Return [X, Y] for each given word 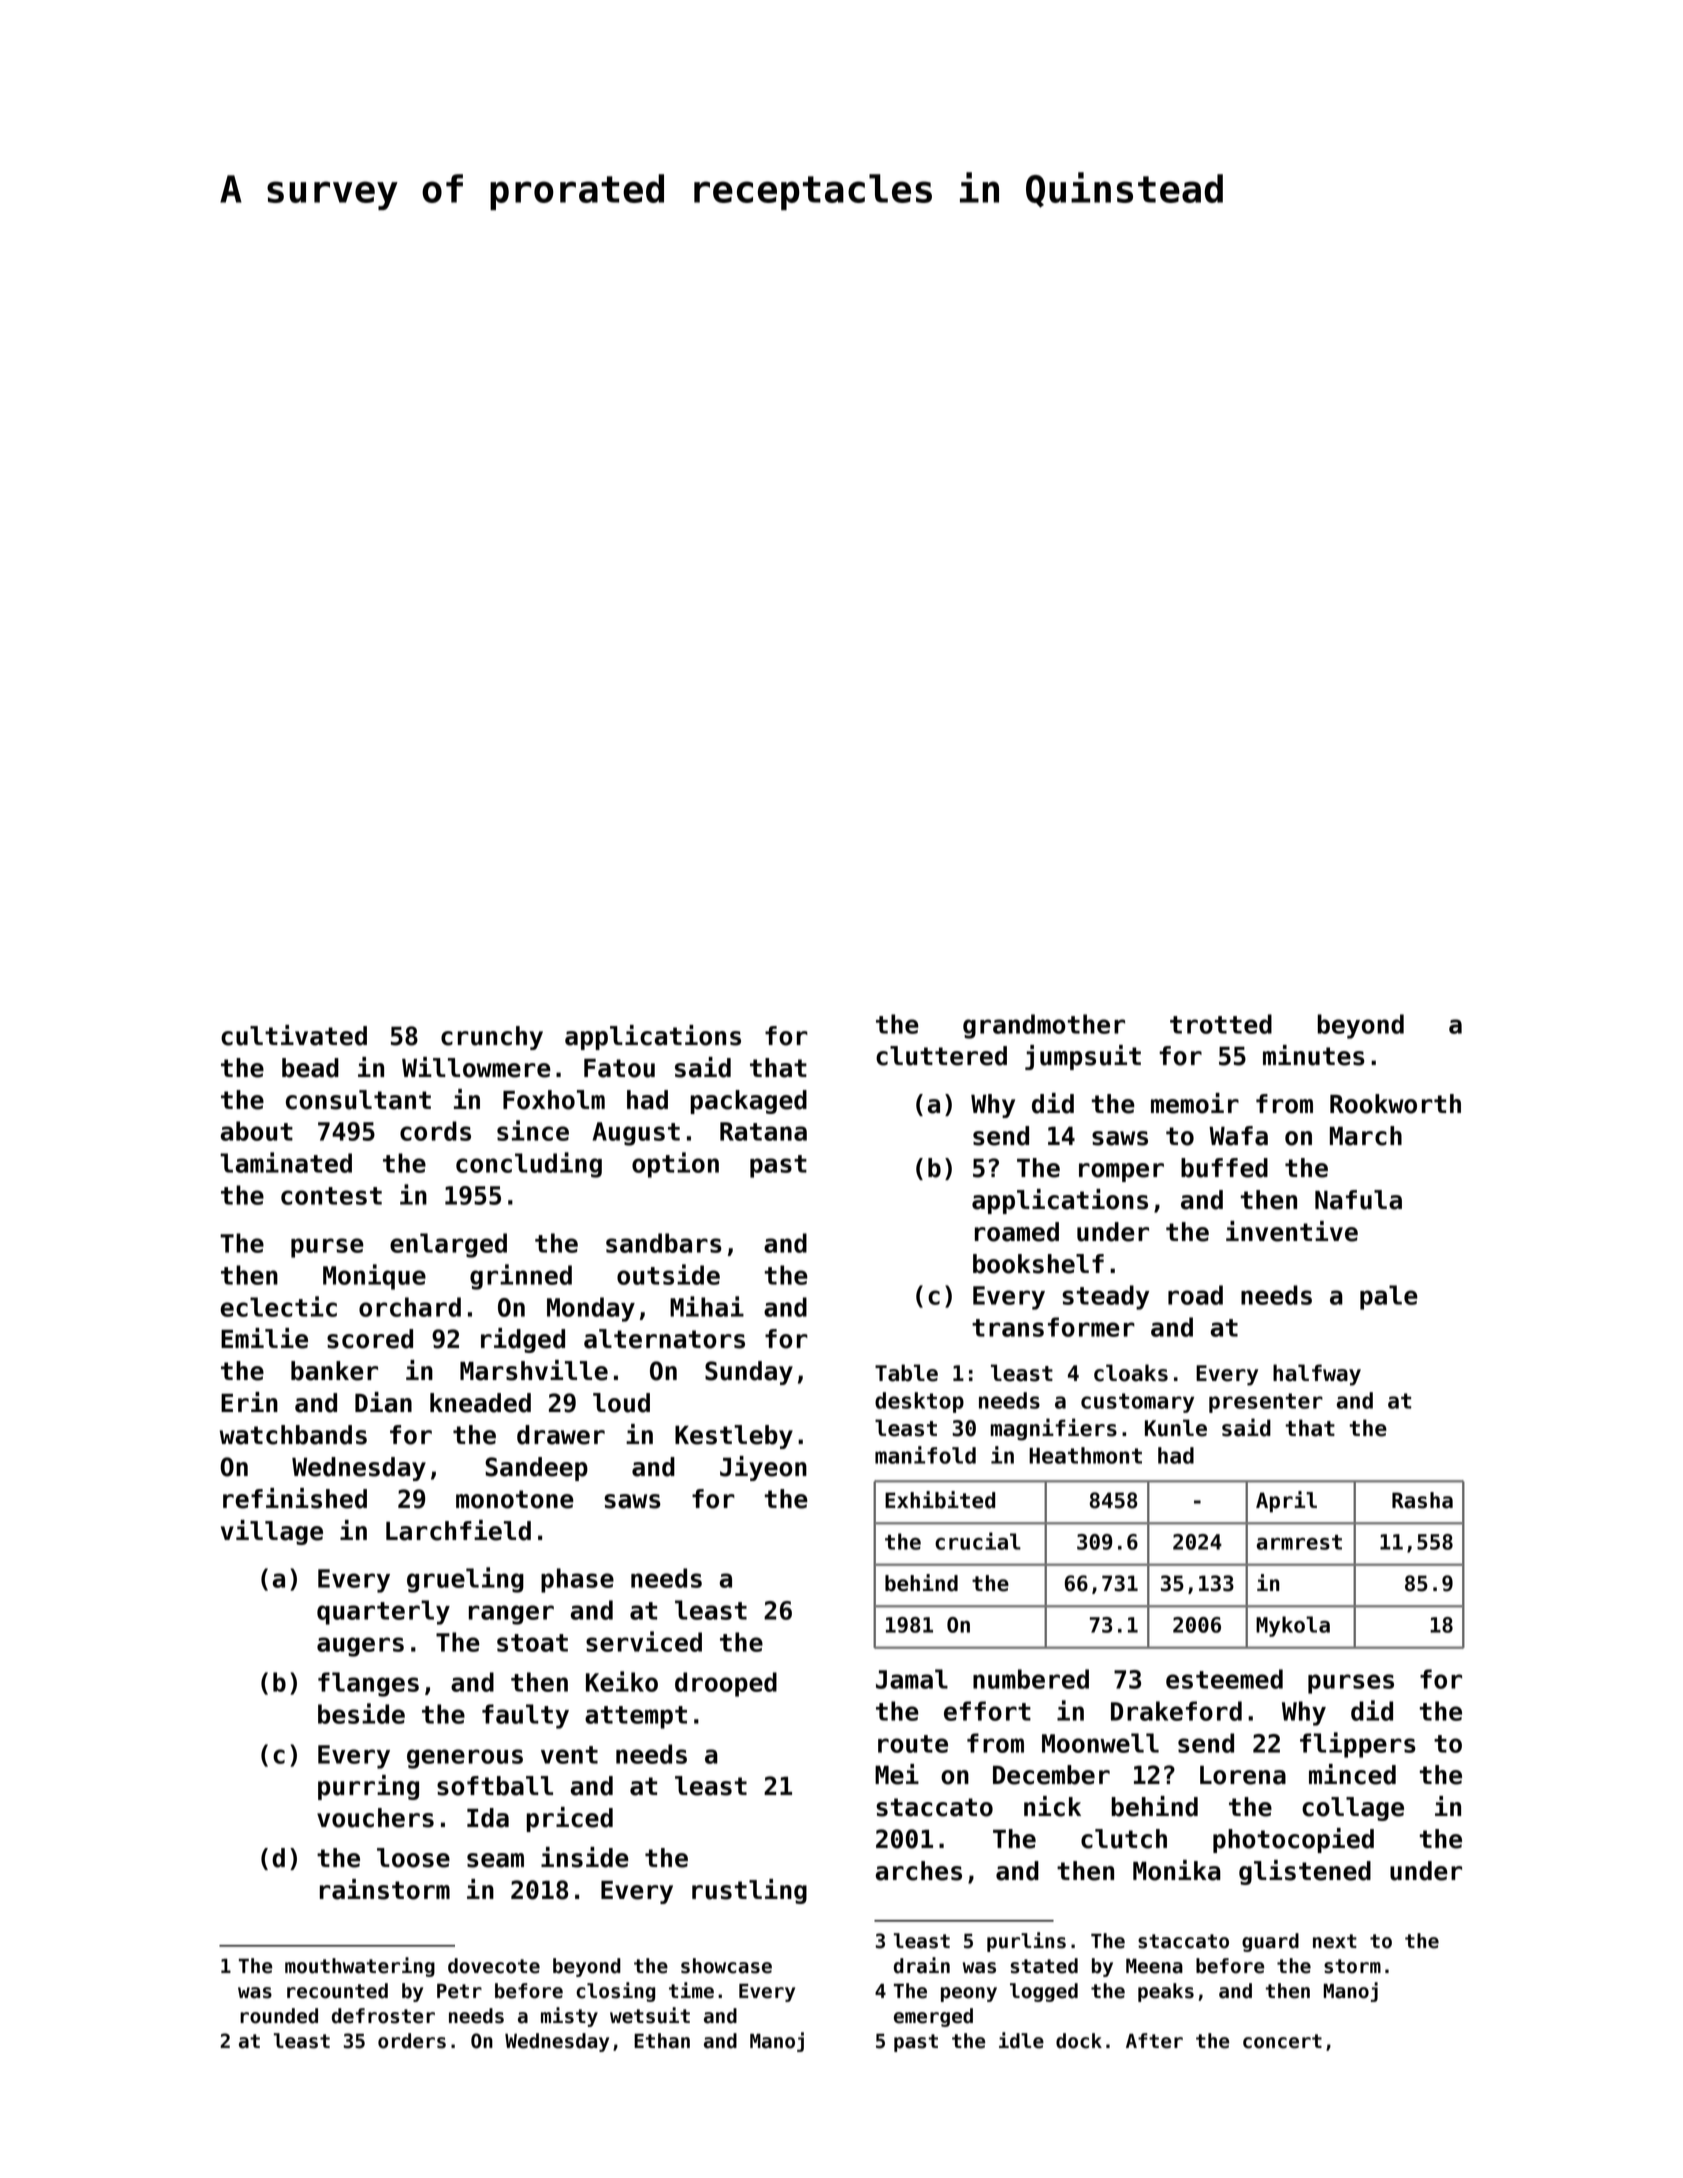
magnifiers [1054, 1429]
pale [1389, 1297]
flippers [1358, 1745]
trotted [1221, 1024]
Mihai [707, 1306]
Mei [897, 1774]
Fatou [619, 1068]
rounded [279, 2016]
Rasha [1422, 1500]
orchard [410, 1307]
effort [987, 1711]
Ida [488, 1818]
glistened [1305, 1872]
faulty [525, 1716]
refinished [295, 1498]
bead [310, 1068]
